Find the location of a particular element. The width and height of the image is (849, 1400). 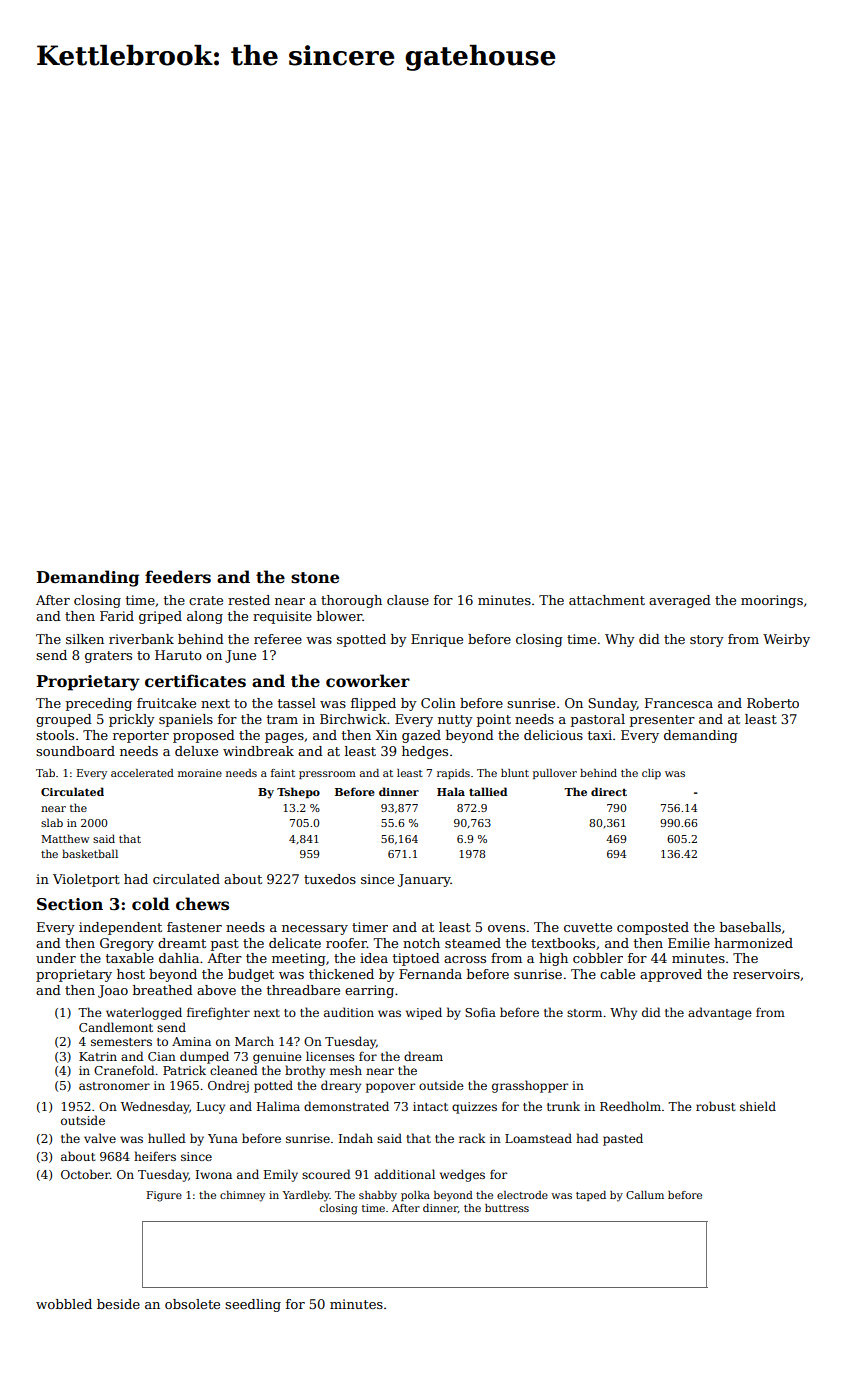

tuxedos is located at coordinates (330, 879).
